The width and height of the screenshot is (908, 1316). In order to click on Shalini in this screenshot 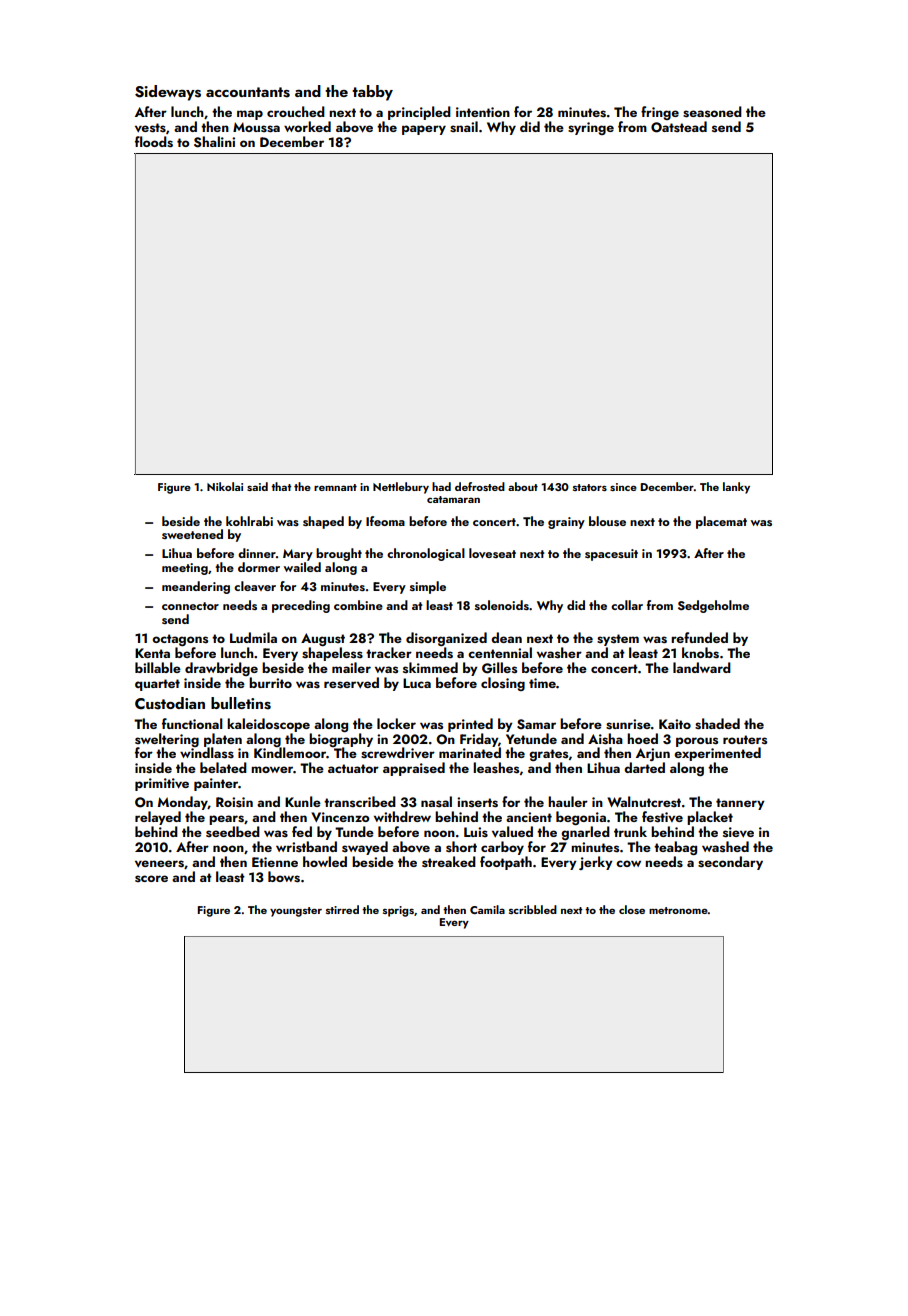, I will do `click(214, 142)`.
